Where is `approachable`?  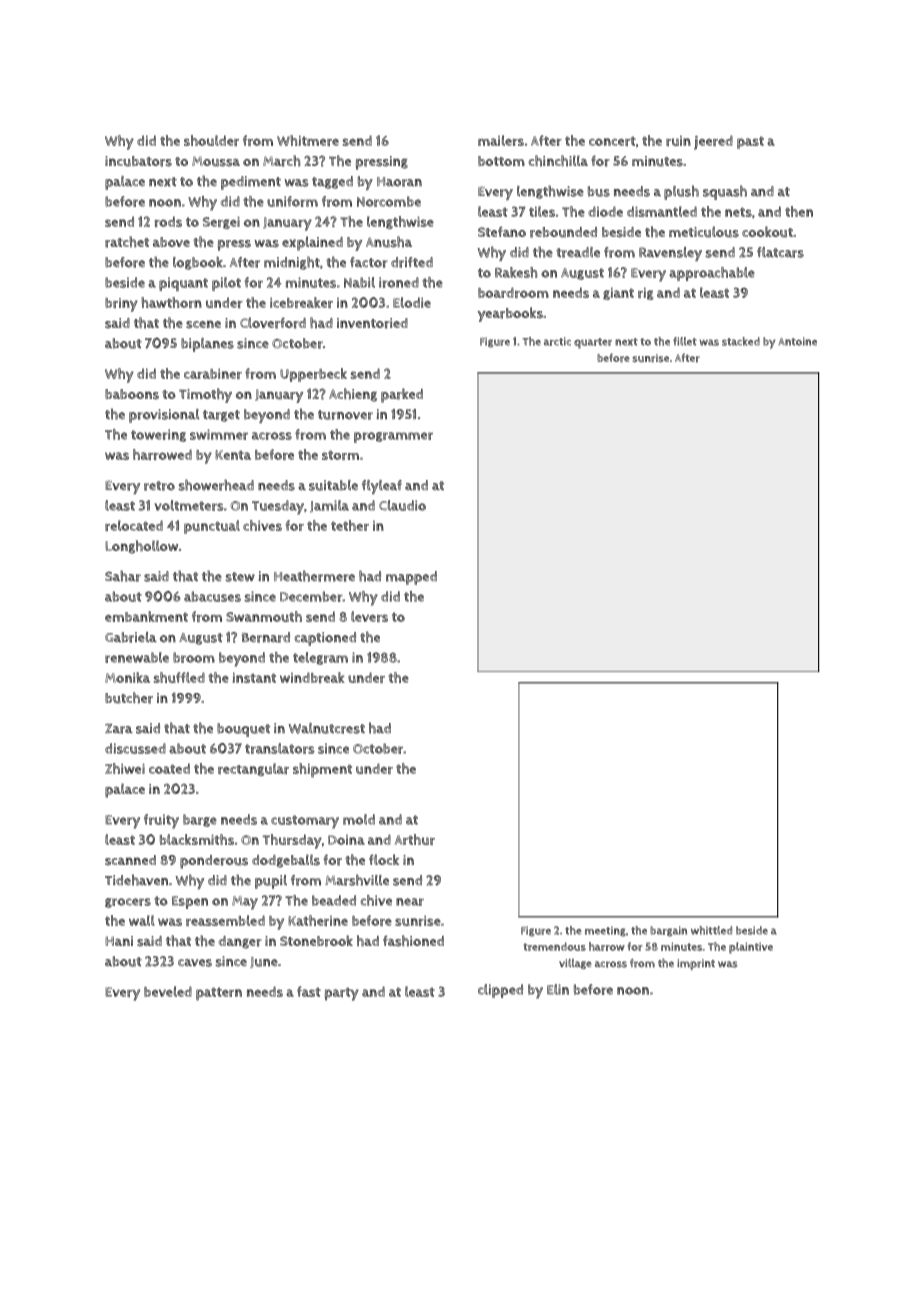
approachable is located at coordinates (712, 274).
